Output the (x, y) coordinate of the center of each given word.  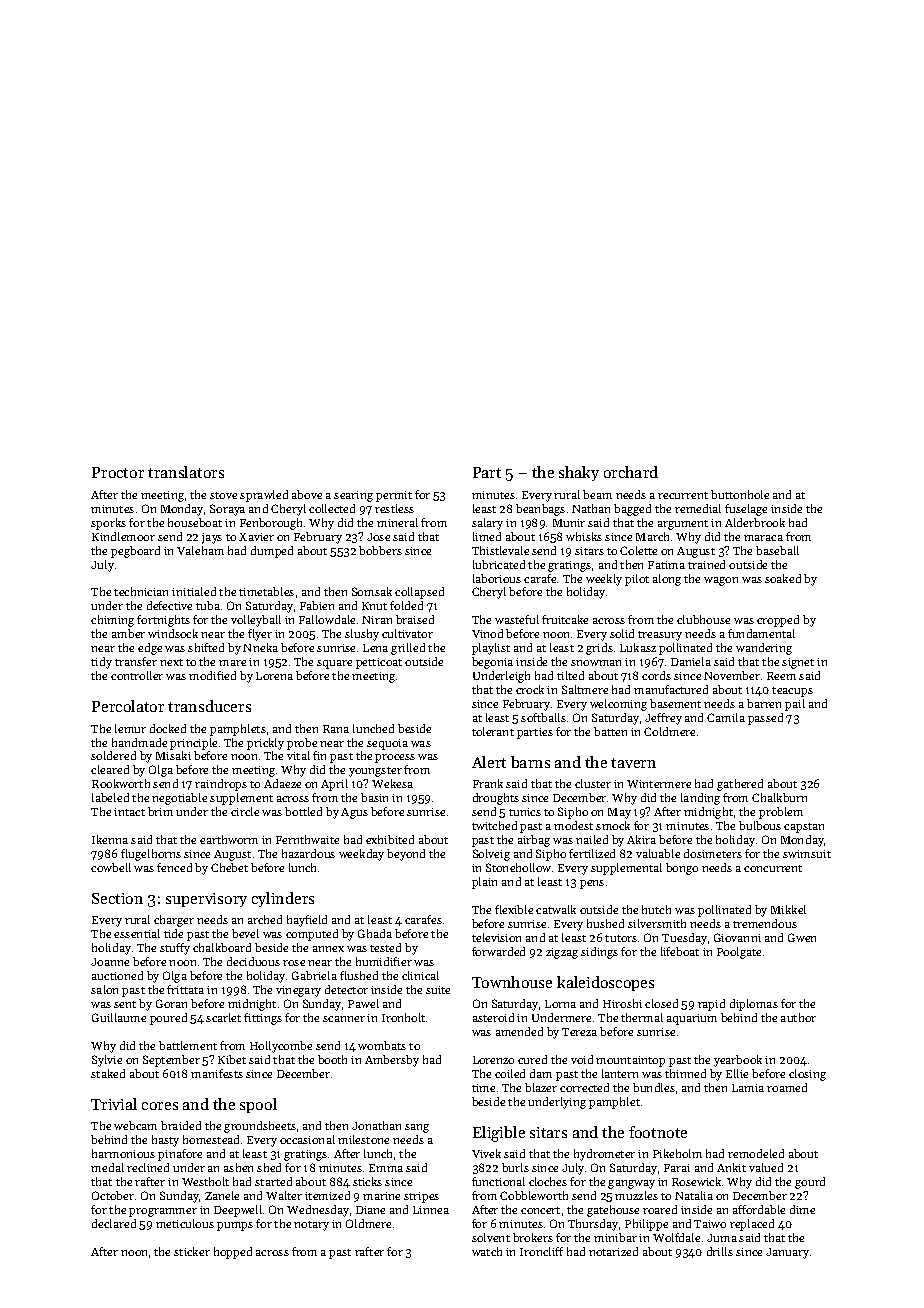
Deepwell (238, 1211)
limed (487, 536)
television (496, 937)
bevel (245, 933)
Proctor (118, 472)
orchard (631, 472)
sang (417, 1128)
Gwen (802, 937)
